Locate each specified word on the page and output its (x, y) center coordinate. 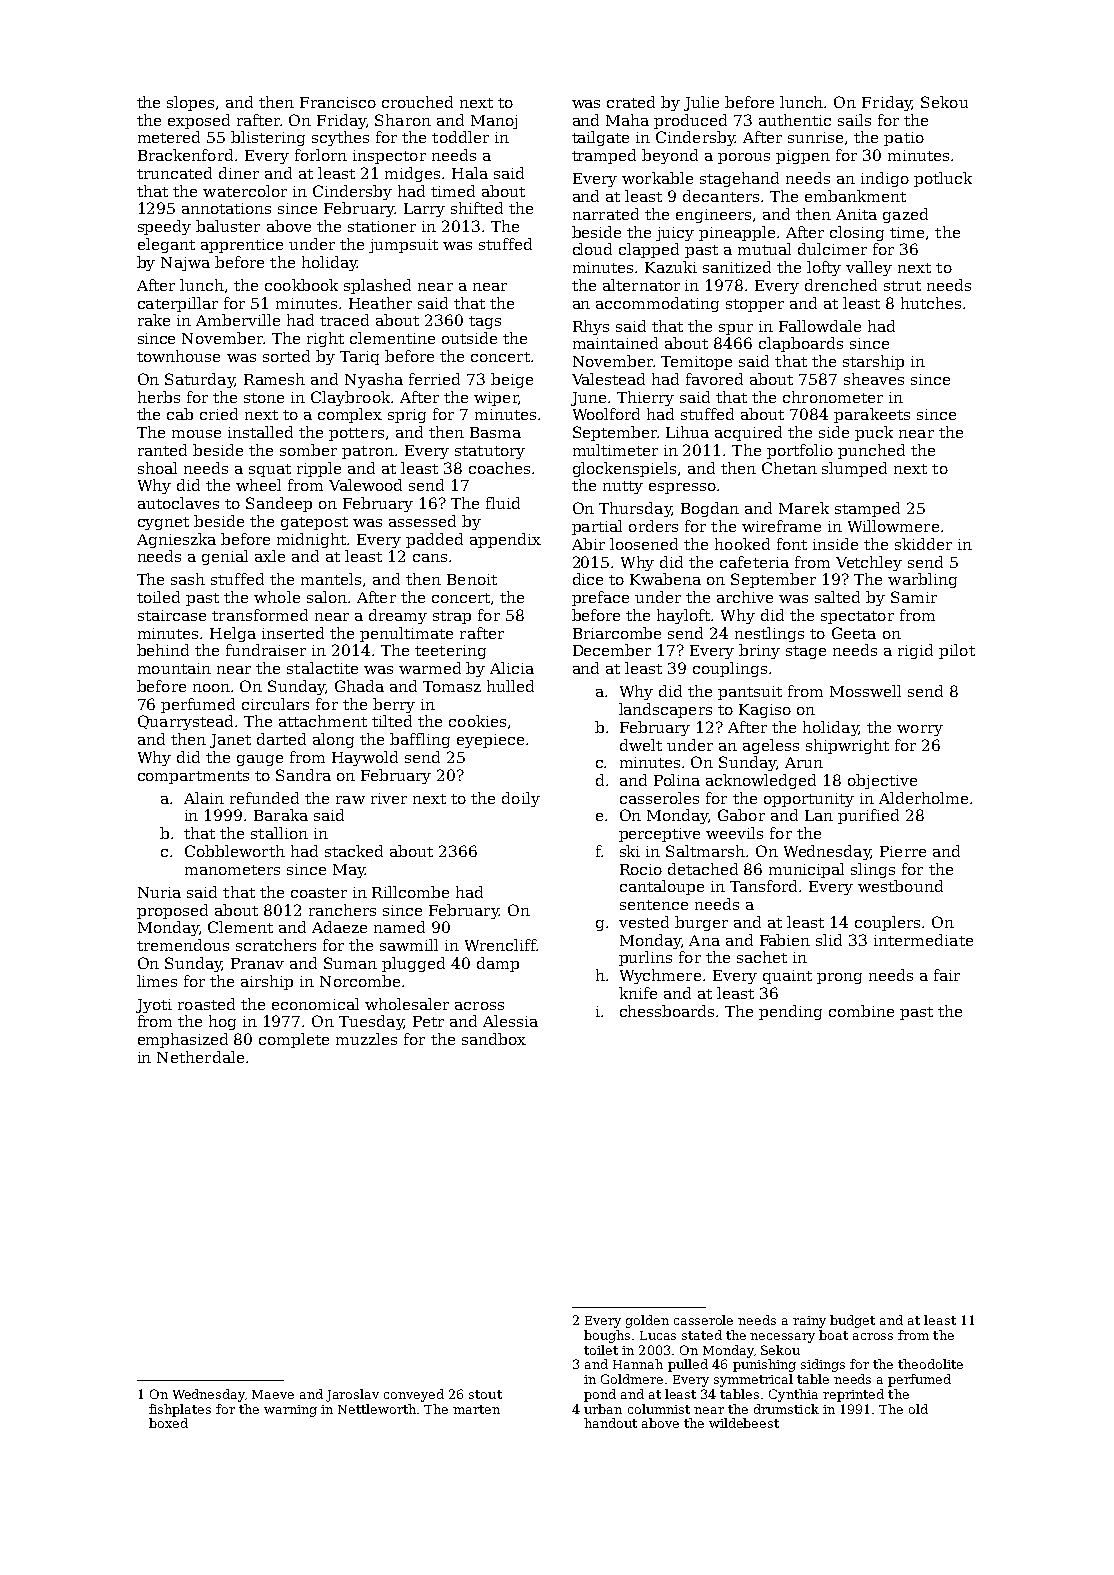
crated (631, 102)
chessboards (667, 1011)
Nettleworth (377, 1409)
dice (588, 579)
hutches (931, 303)
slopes (190, 103)
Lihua (687, 432)
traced (344, 320)
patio (904, 139)
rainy (809, 1322)
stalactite (322, 668)
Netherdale (200, 1057)
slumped (854, 469)
